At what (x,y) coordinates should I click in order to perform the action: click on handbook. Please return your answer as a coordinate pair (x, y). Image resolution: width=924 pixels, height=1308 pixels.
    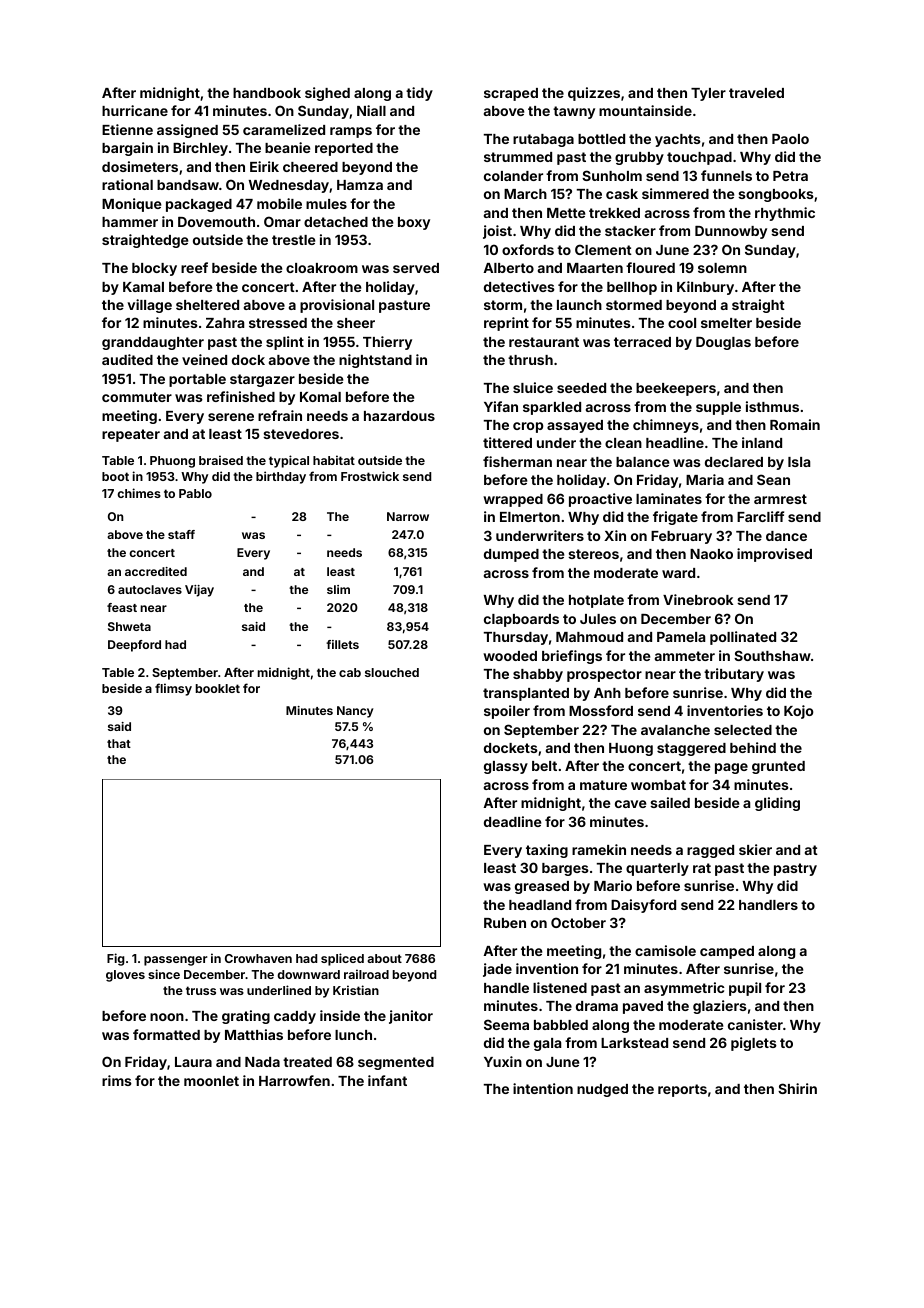
    Looking at the image, I should click on (267, 93).
